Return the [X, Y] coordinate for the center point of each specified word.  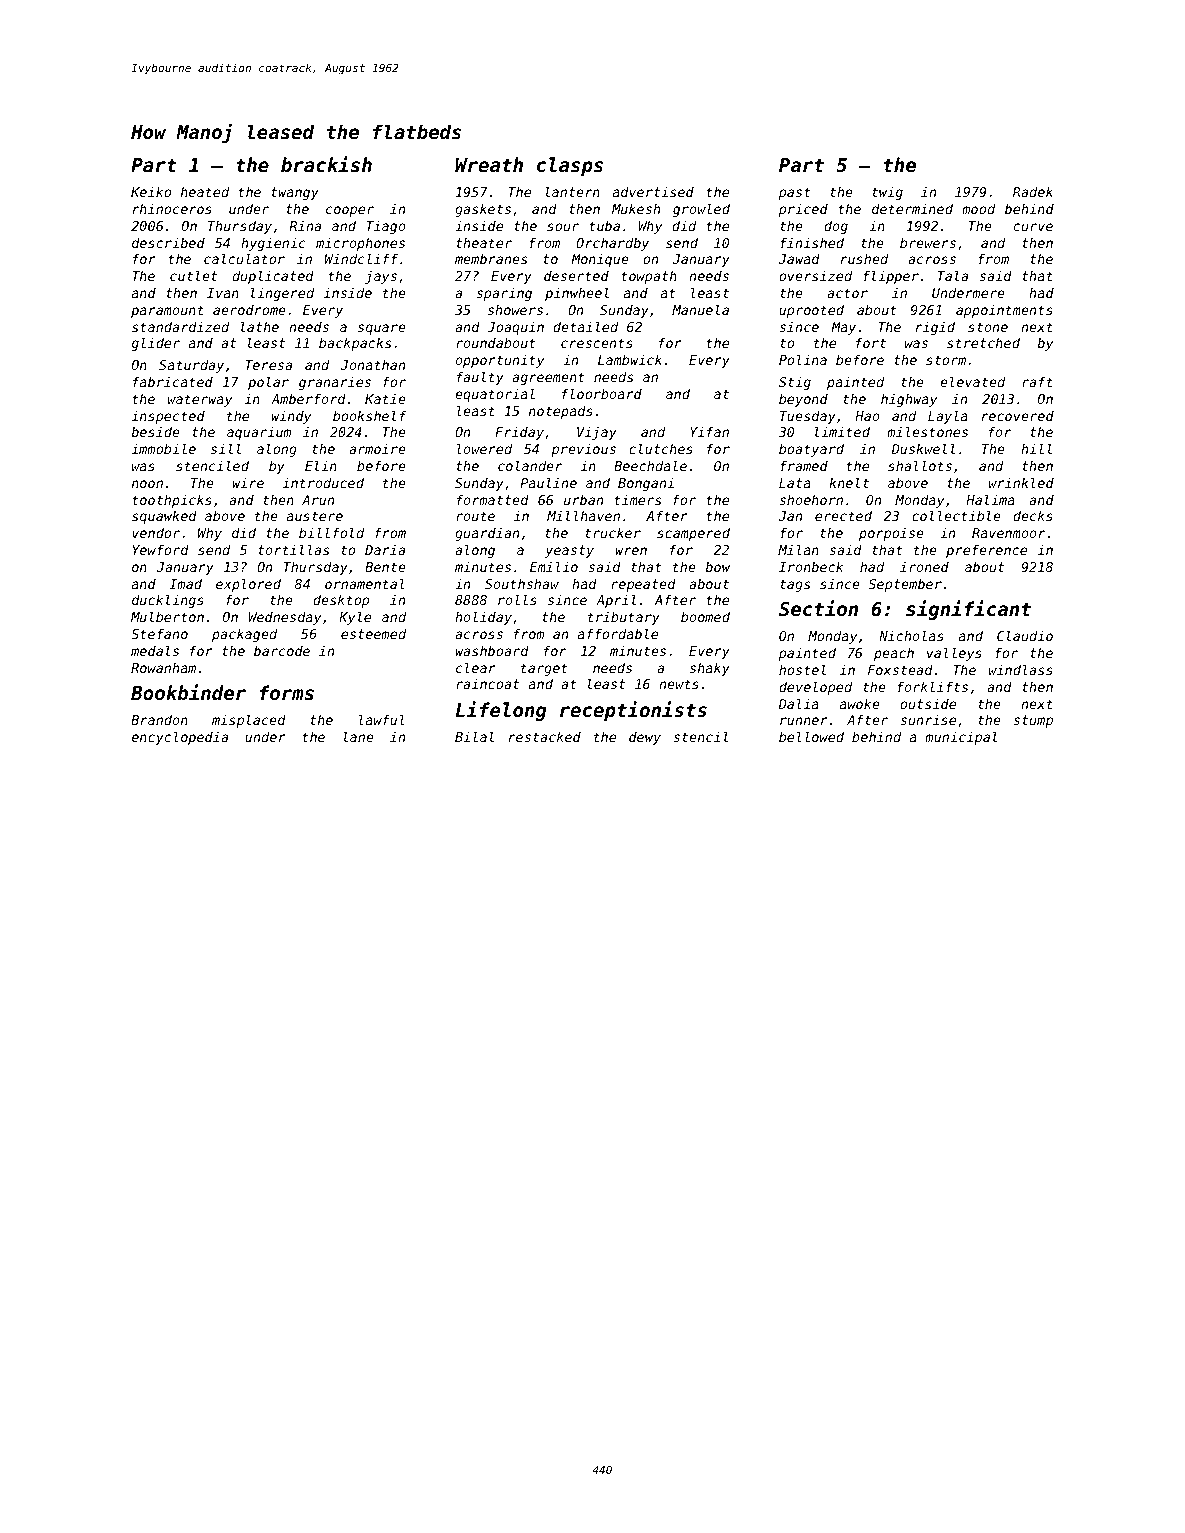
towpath [649, 277]
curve [1033, 227]
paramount [167, 311]
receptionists [633, 711]
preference [986, 551]
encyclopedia [180, 738]
